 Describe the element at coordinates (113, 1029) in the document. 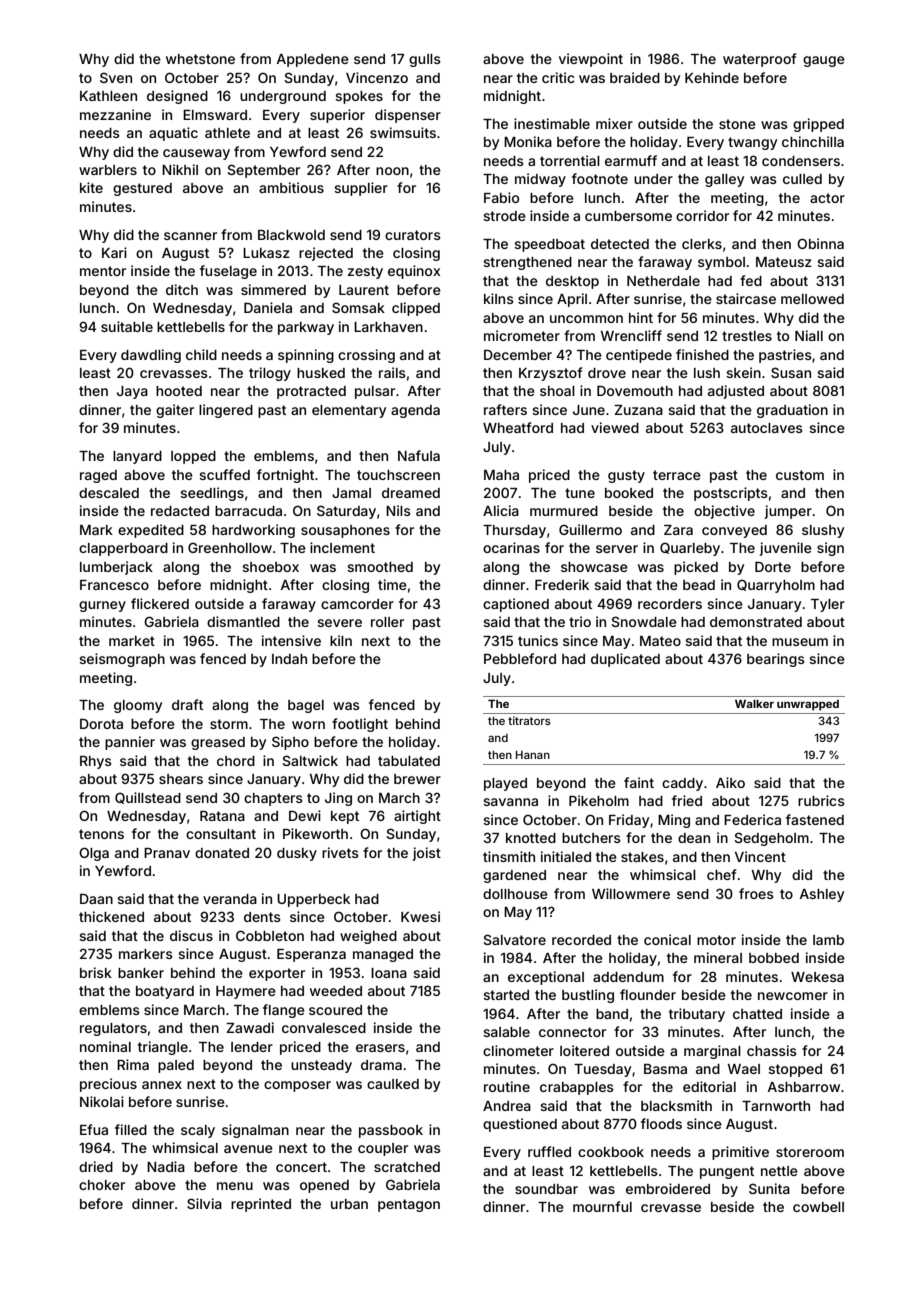

I see `regulators` at that location.
